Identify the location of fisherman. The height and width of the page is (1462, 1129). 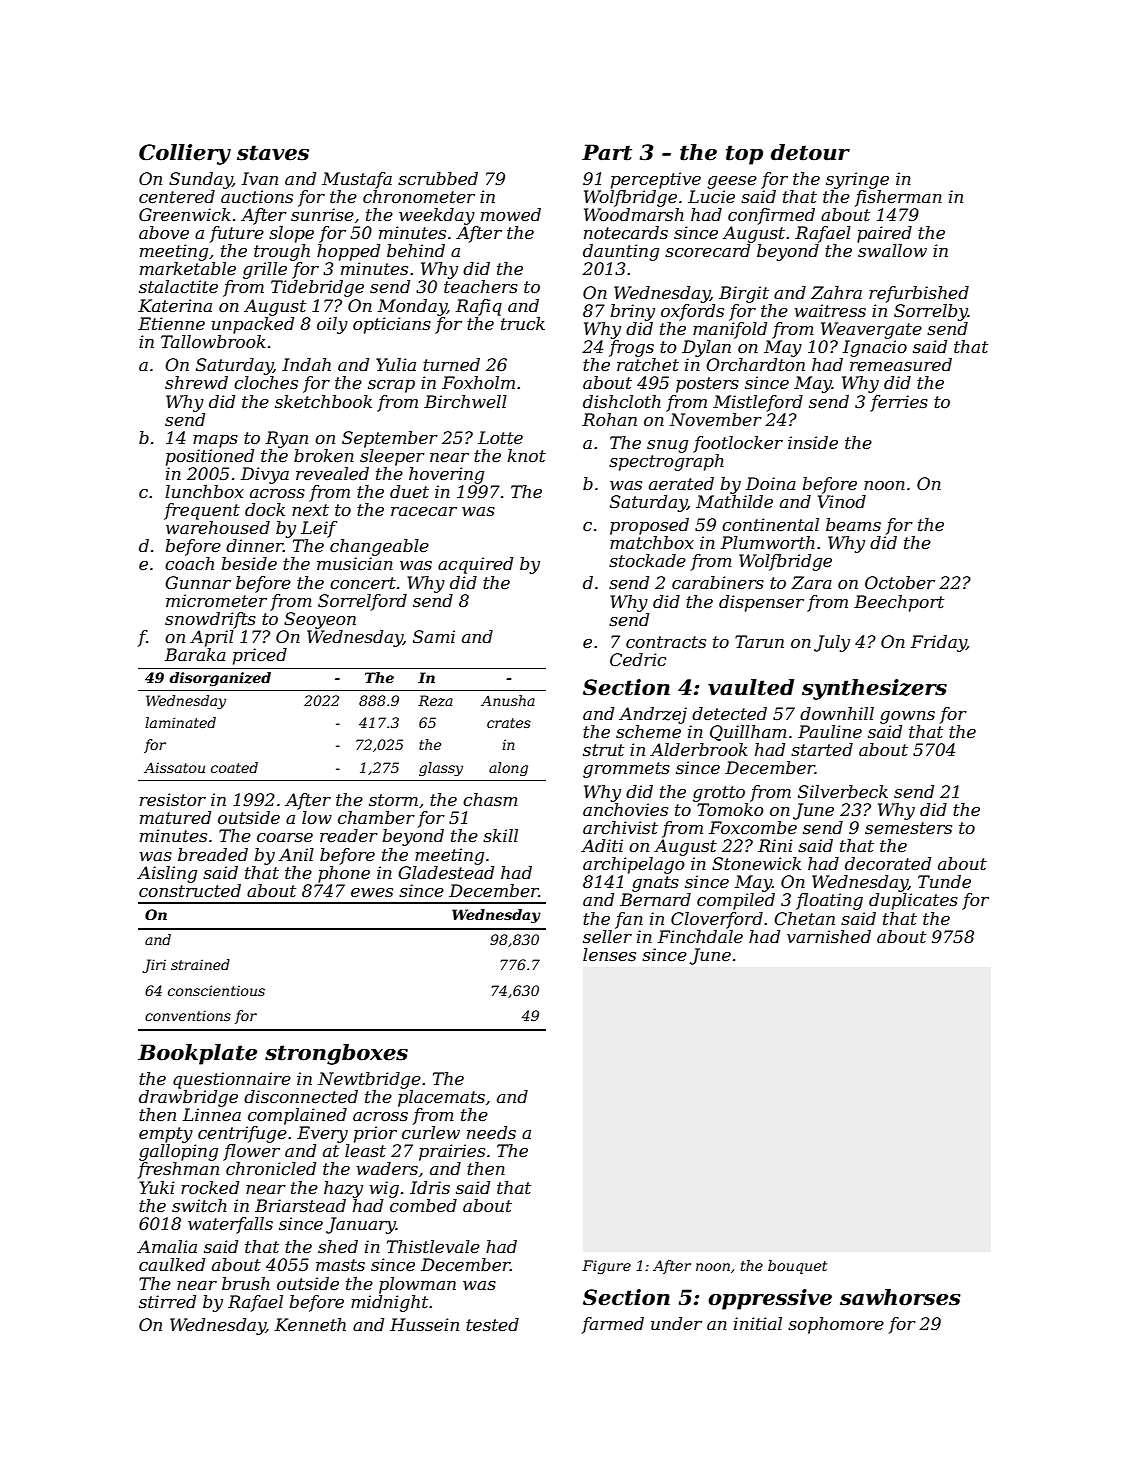
(898, 198).
